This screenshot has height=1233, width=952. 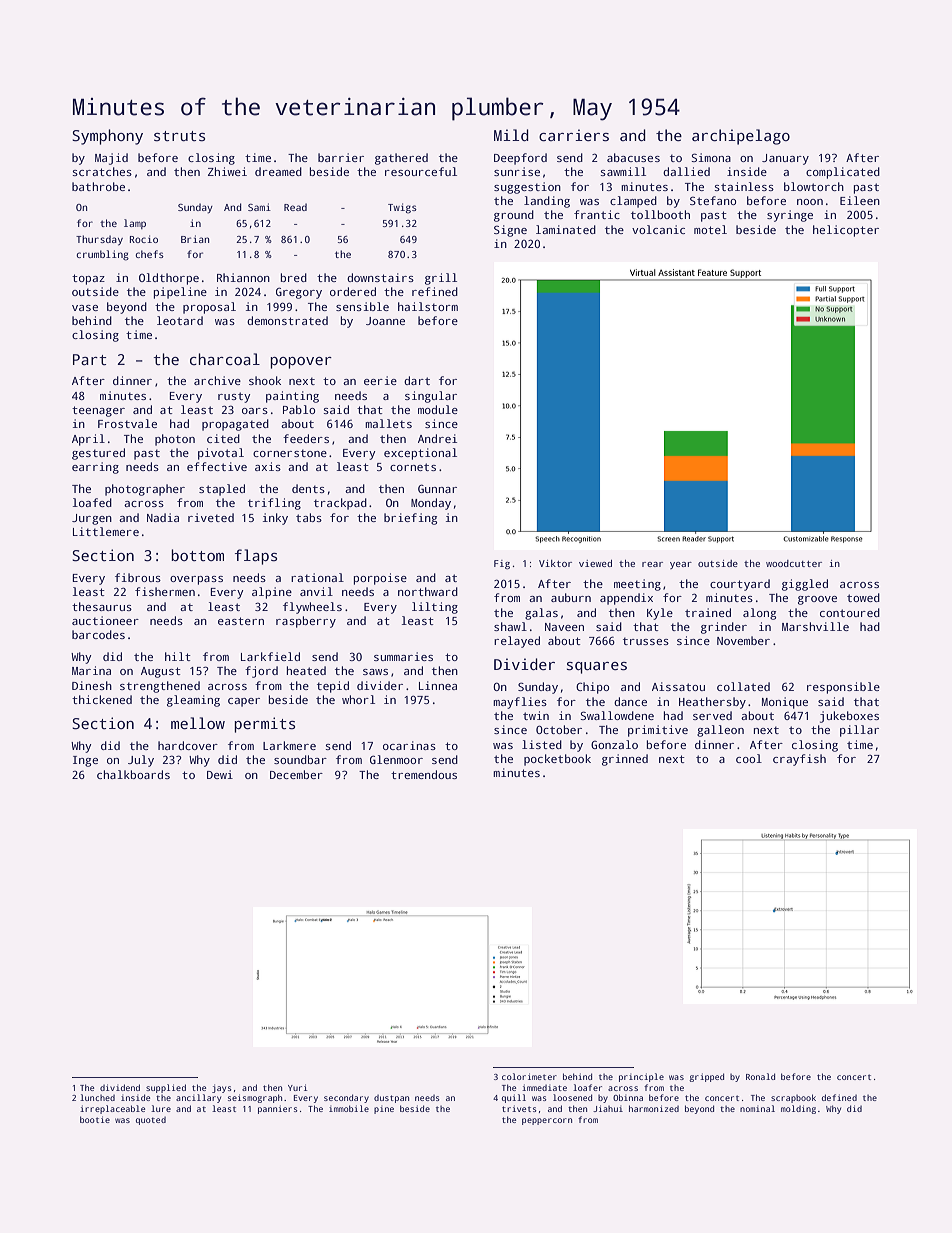 What do you see at coordinates (805, 585) in the screenshot?
I see `giggled` at bounding box center [805, 585].
